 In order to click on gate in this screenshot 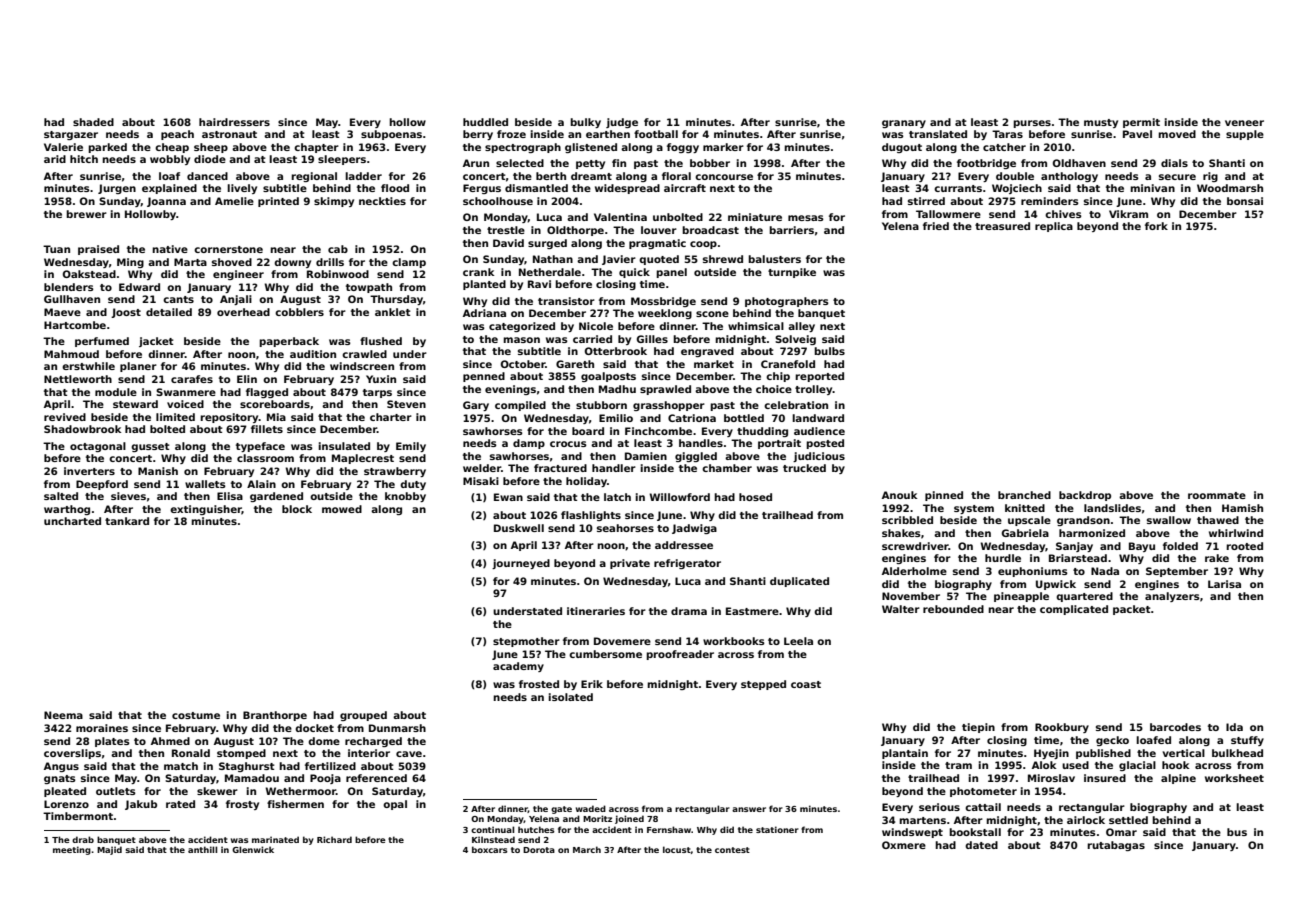, I will do `click(561, 810)`.
